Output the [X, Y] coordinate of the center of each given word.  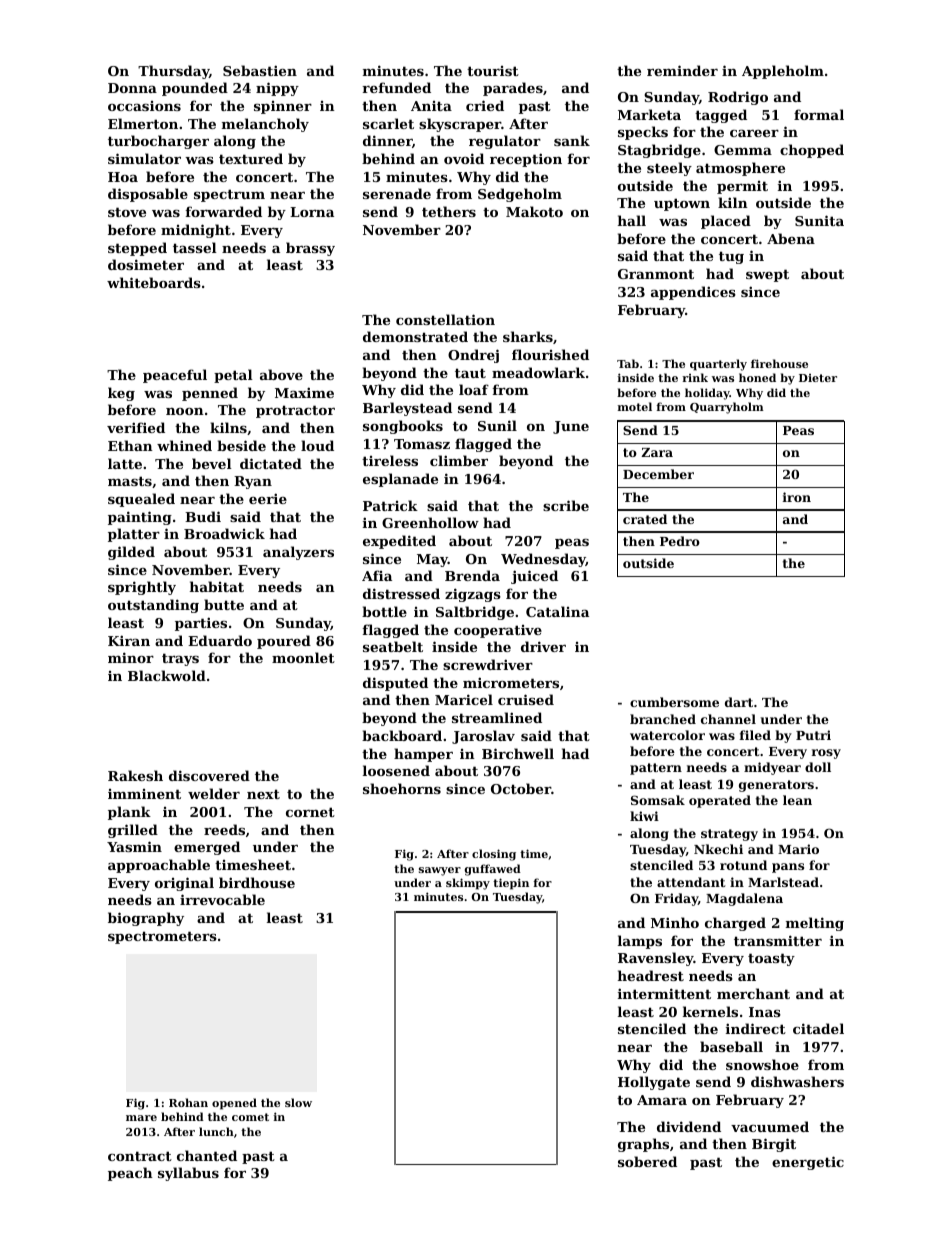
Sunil [497, 425]
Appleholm [783, 72]
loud [317, 445]
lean [797, 800]
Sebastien [260, 70]
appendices [693, 293]
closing [494, 855]
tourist [493, 71]
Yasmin [134, 846]
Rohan [188, 1102]
